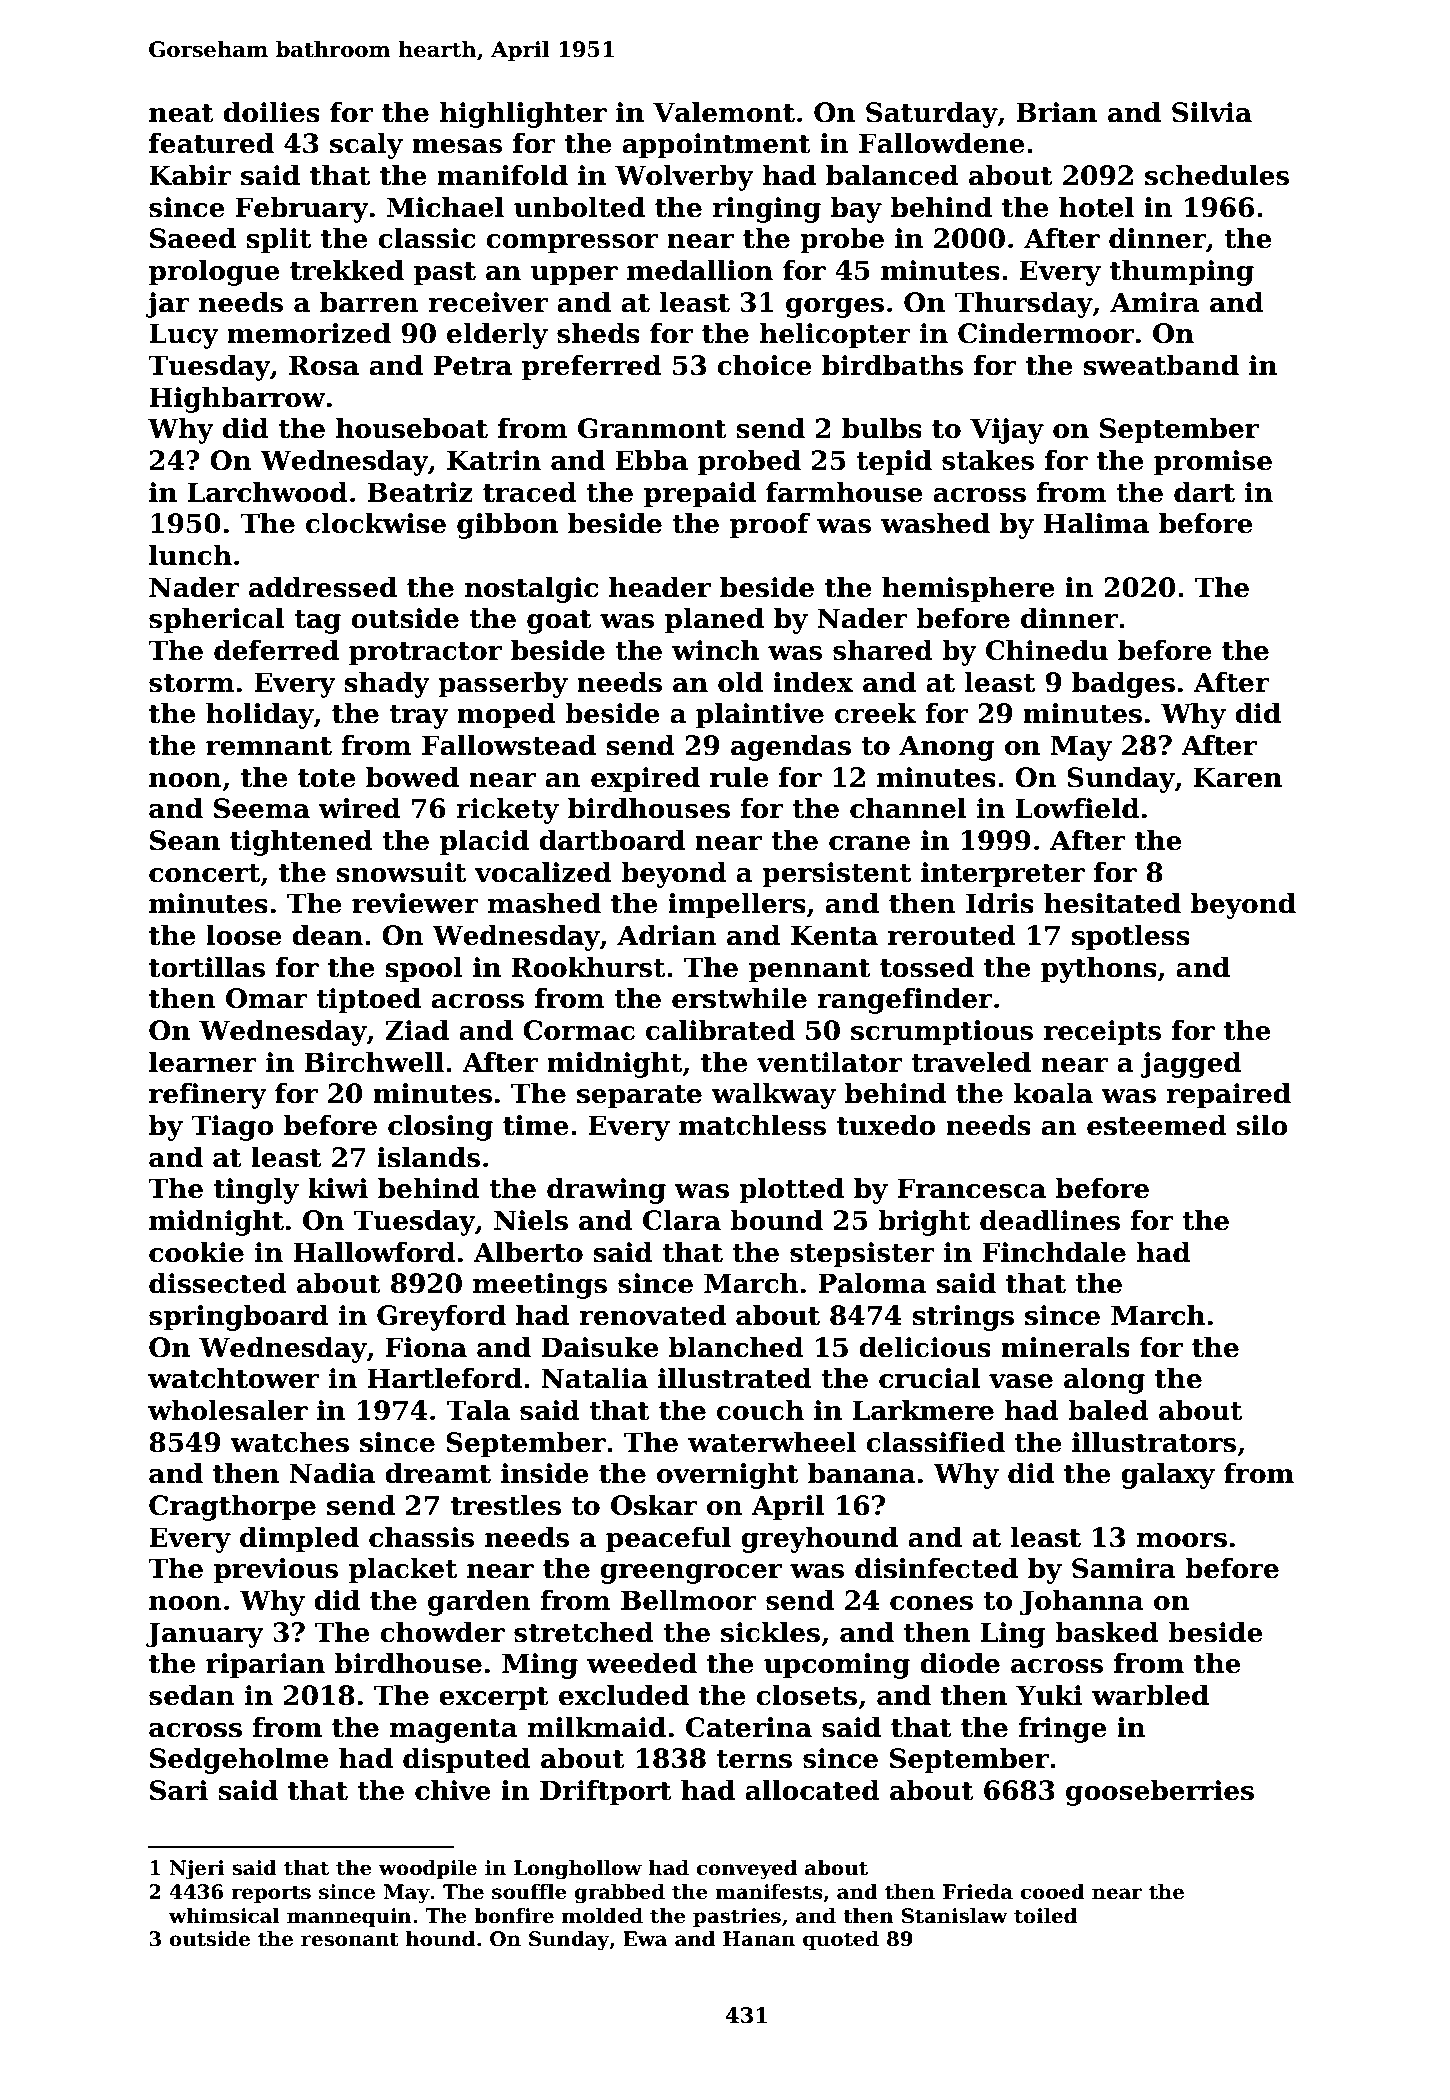 This image has width=1450, height=2100. What do you see at coordinates (327, 778) in the image?
I see `tote` at bounding box center [327, 778].
